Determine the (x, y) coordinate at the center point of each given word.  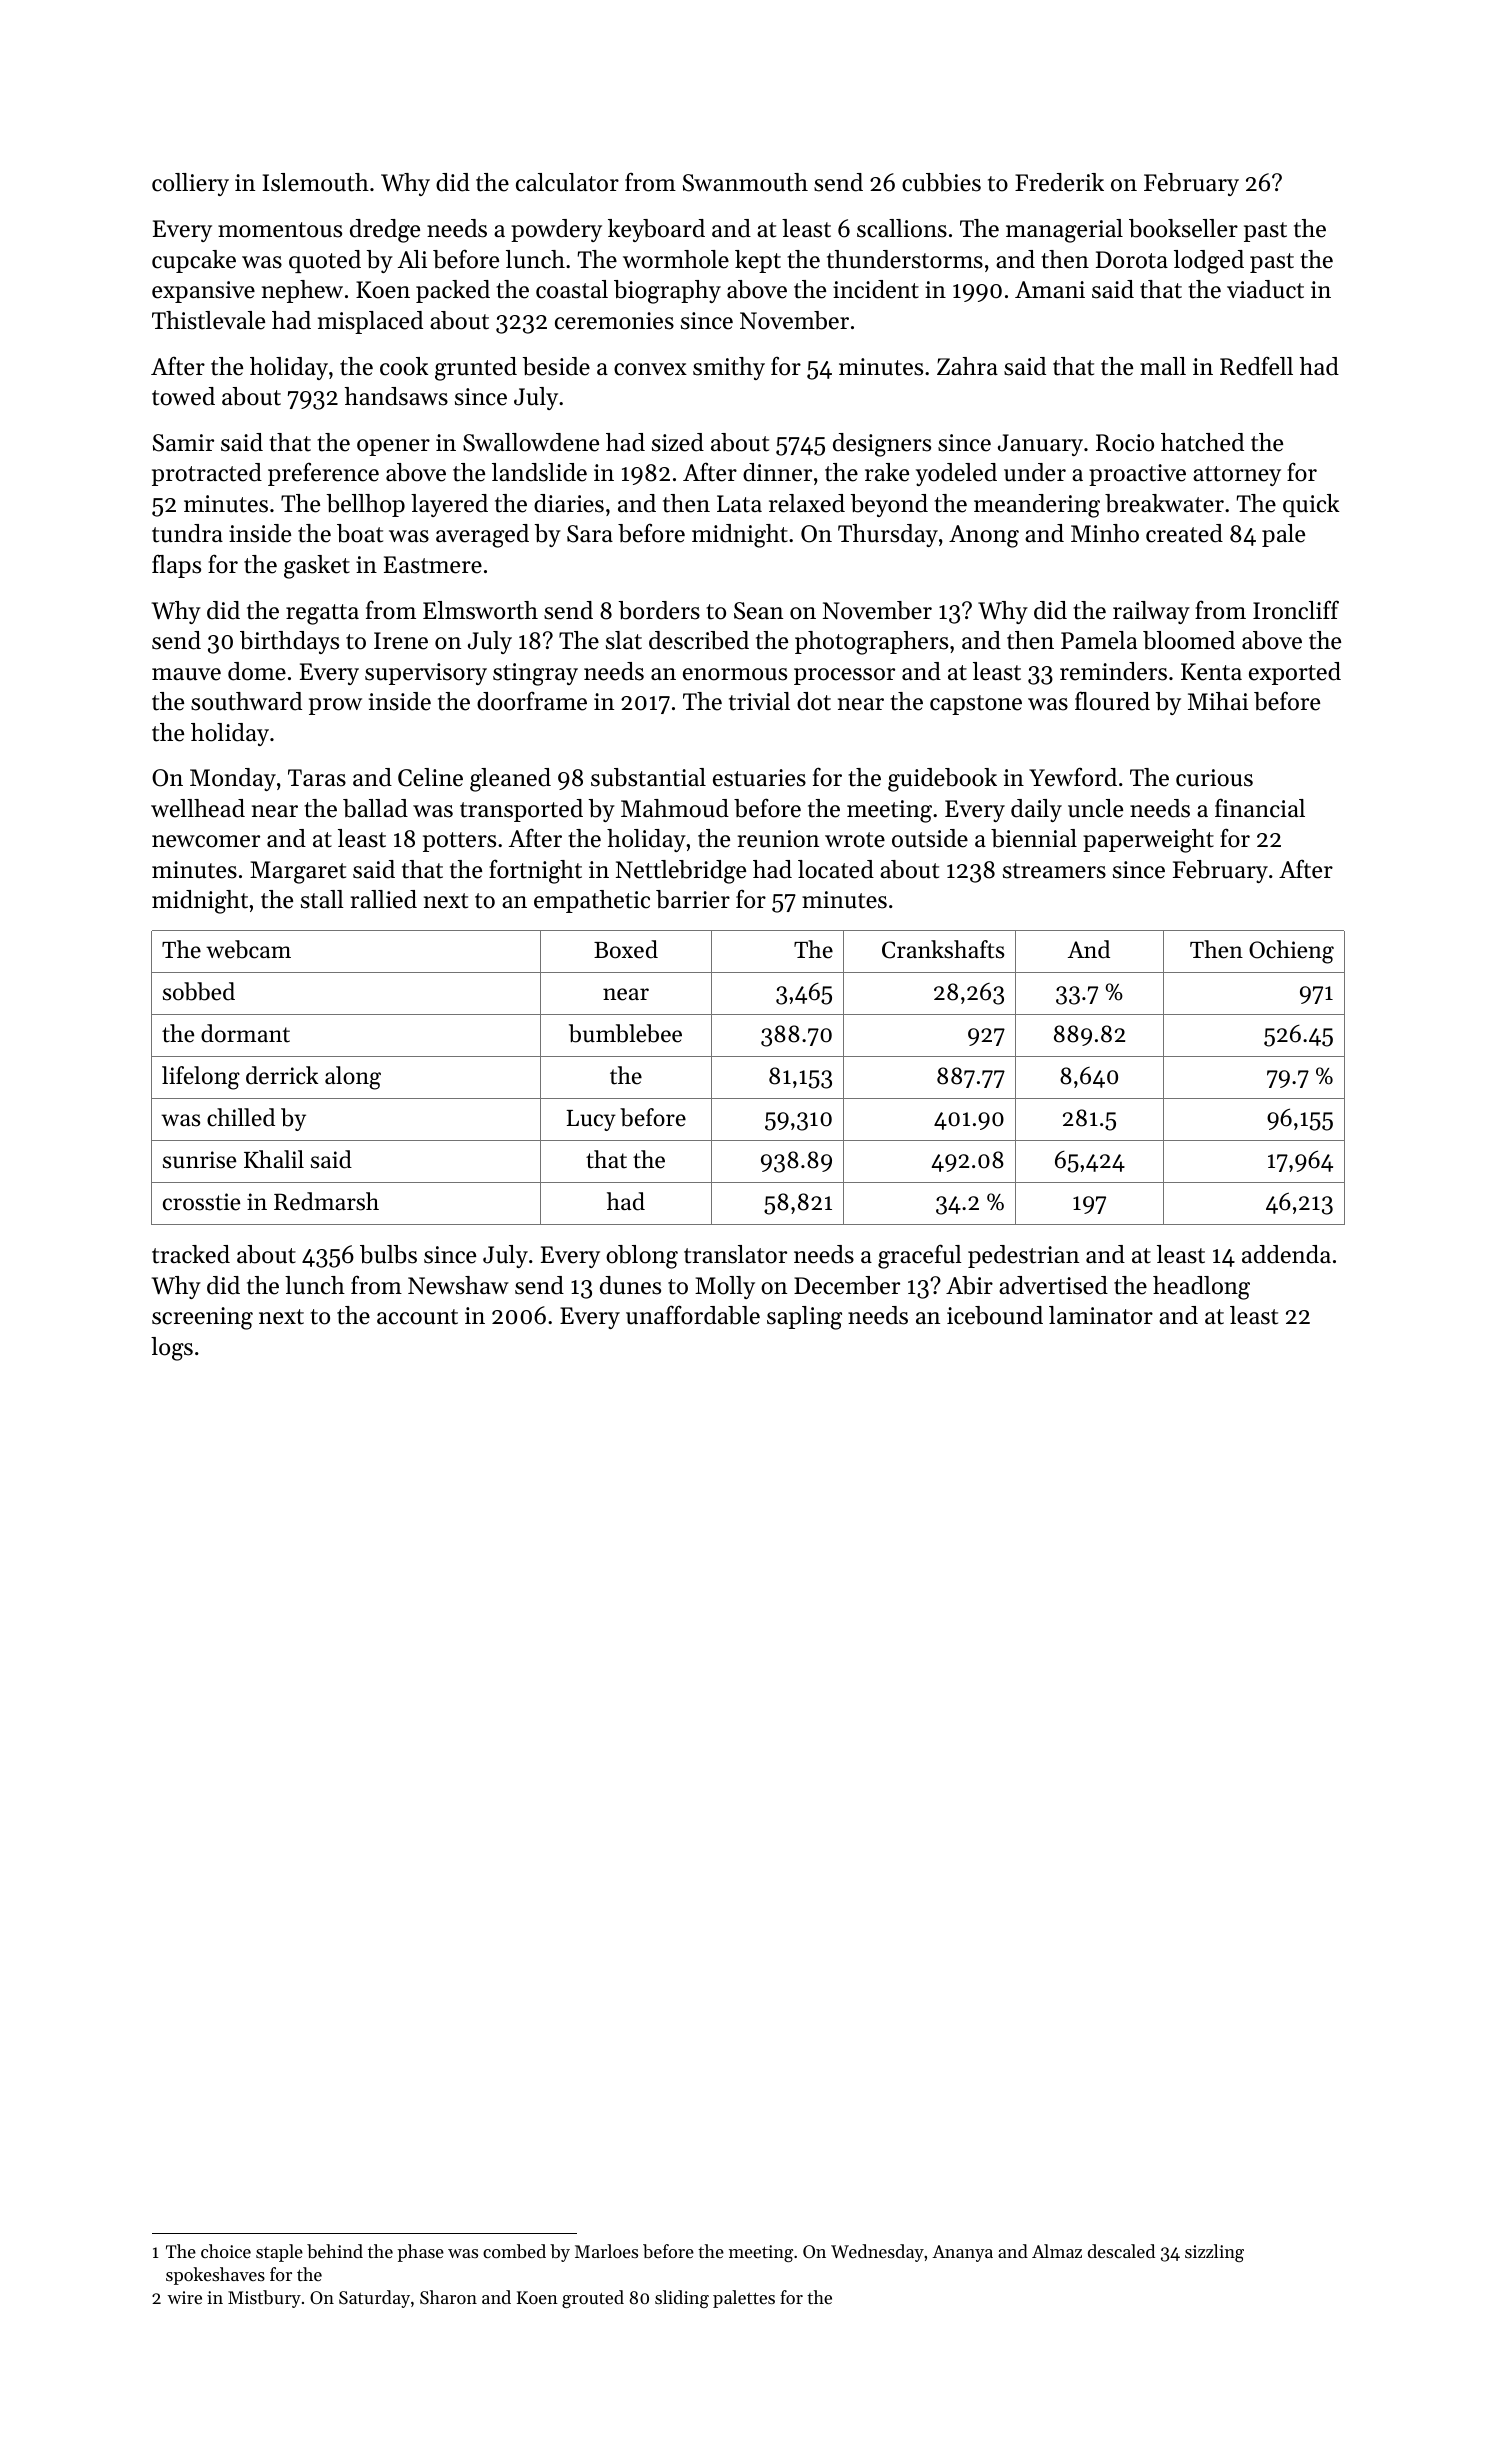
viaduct (1265, 289)
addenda (1286, 1254)
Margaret (298, 872)
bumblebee (625, 1033)
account (417, 1317)
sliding (682, 2299)
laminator (1101, 1315)
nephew (302, 291)
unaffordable (693, 1315)
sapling (804, 1318)
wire (184, 2297)
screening (202, 1318)
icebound (995, 1315)
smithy (729, 368)
